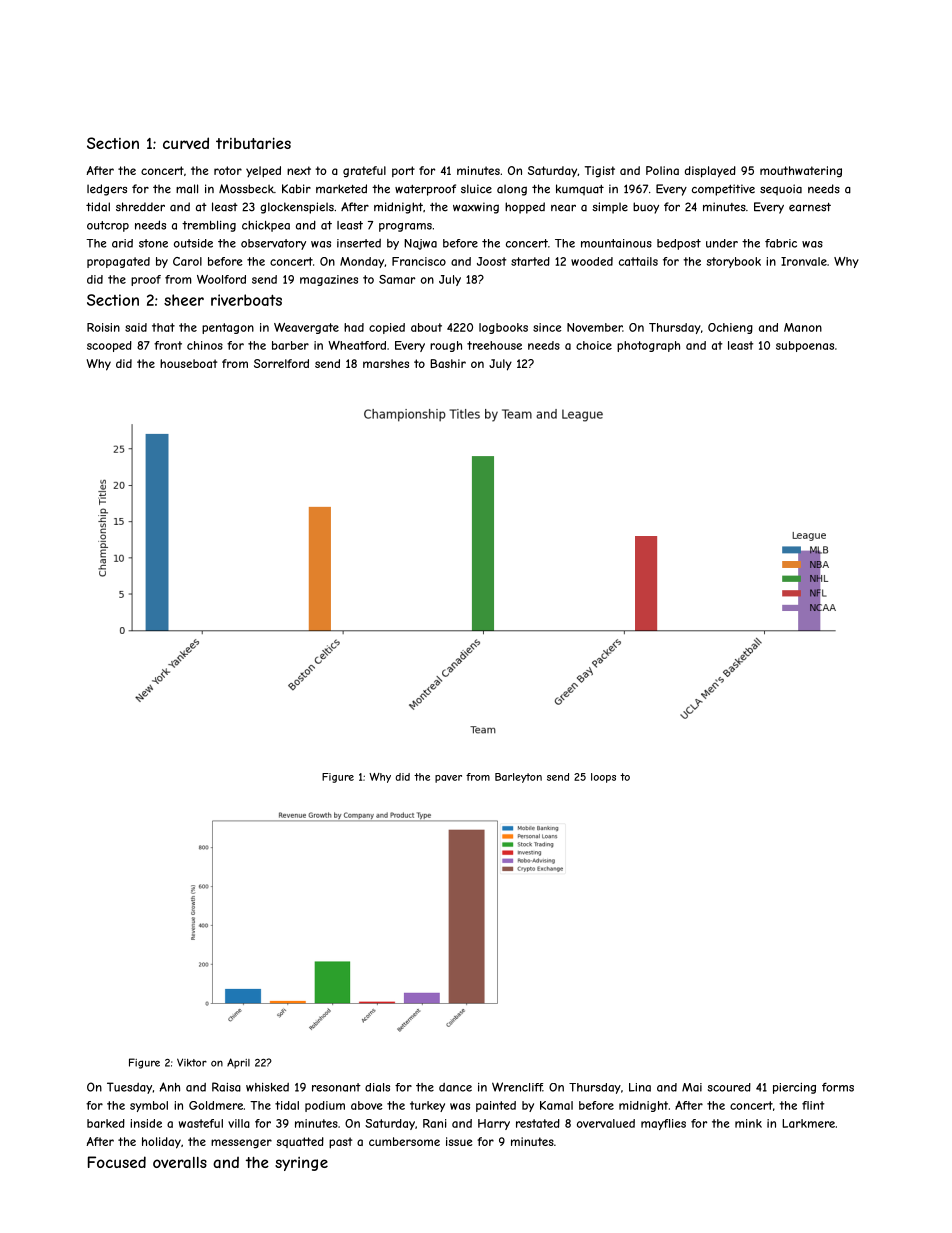 This screenshot has height=1233, width=952. Describe the element at coordinates (805, 346) in the screenshot. I see `subpoenas` at that location.
